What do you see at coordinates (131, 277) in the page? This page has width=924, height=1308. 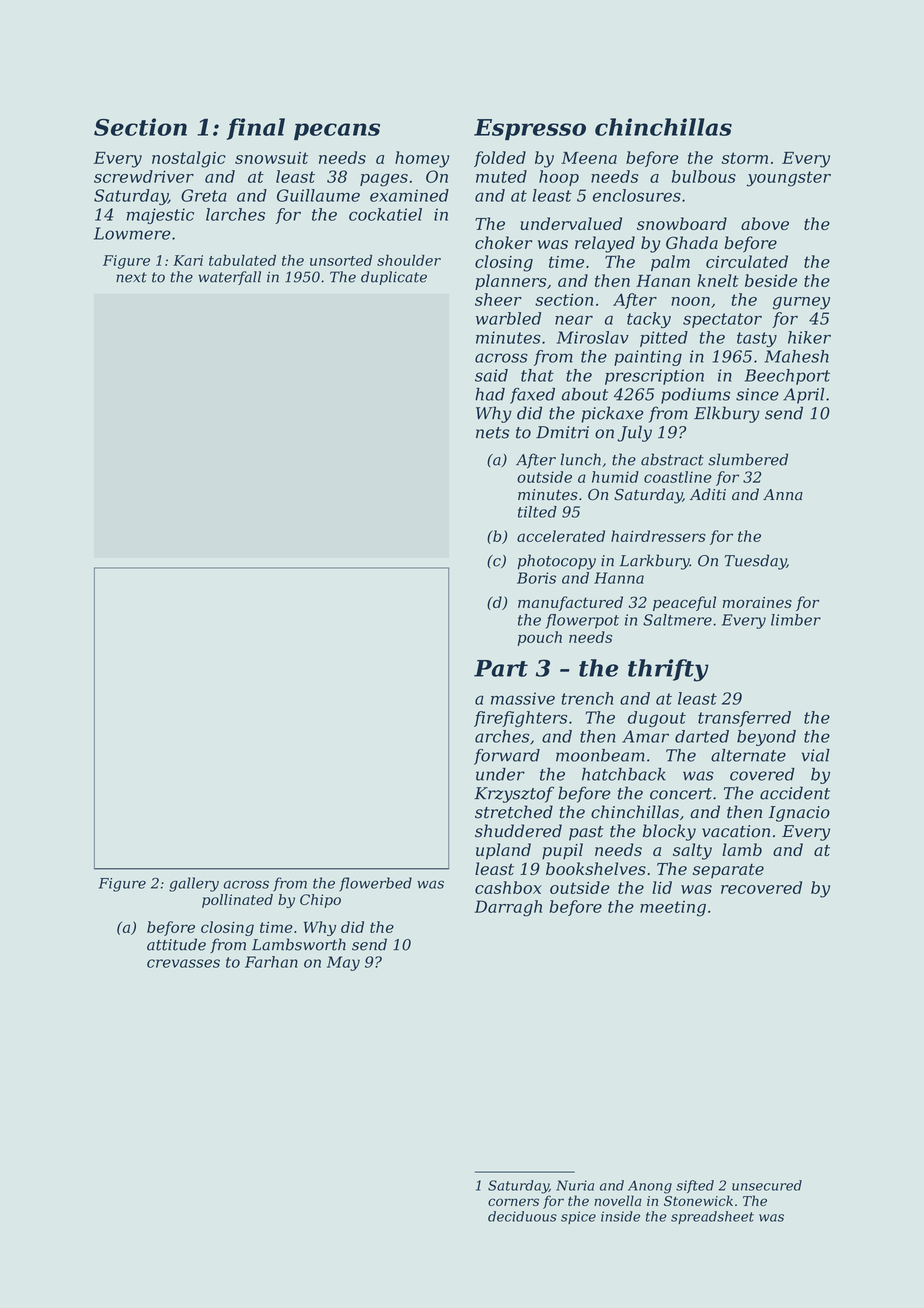 I see `next` at bounding box center [131, 277].
